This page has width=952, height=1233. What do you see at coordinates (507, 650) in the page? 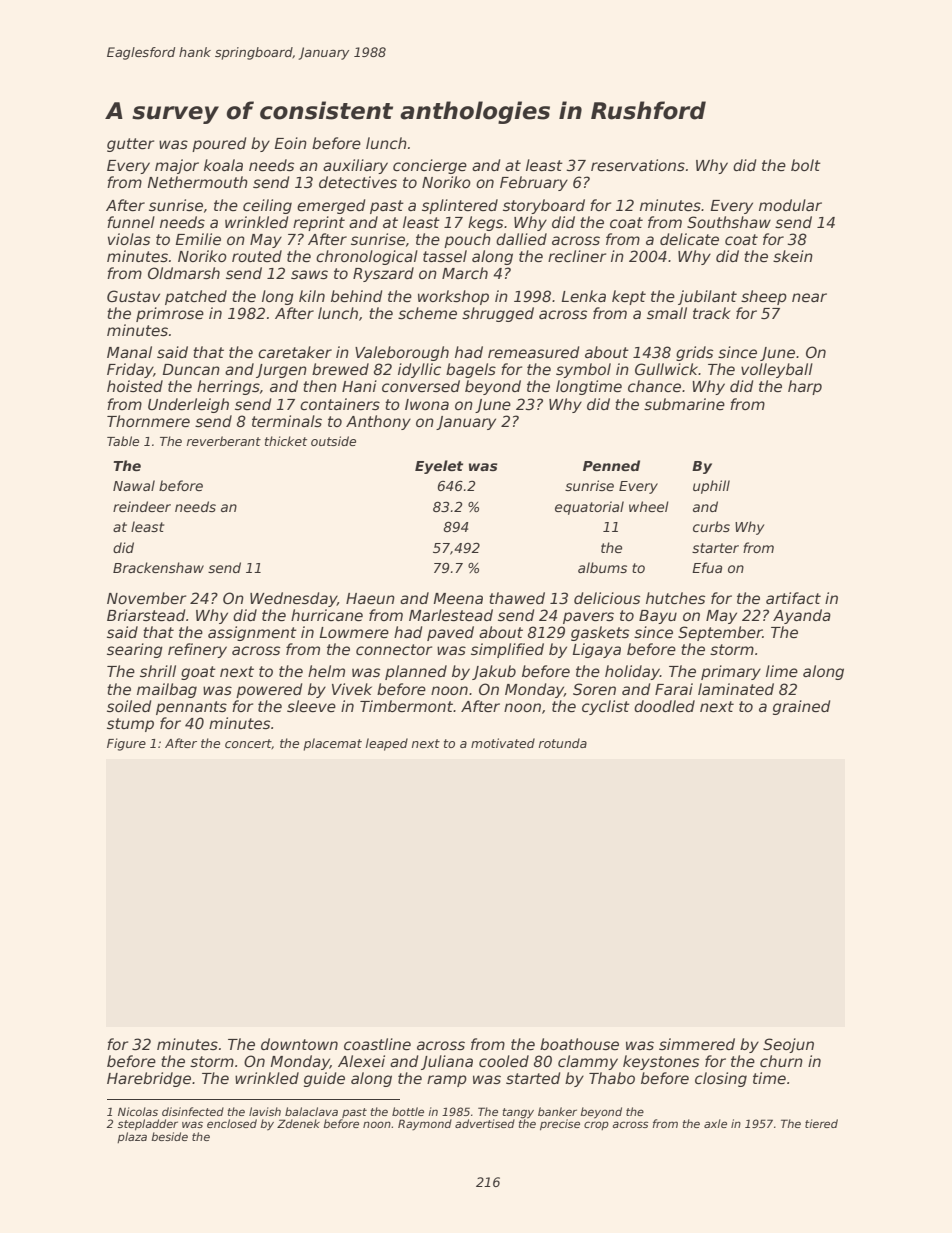
I see `simplified` at bounding box center [507, 650].
